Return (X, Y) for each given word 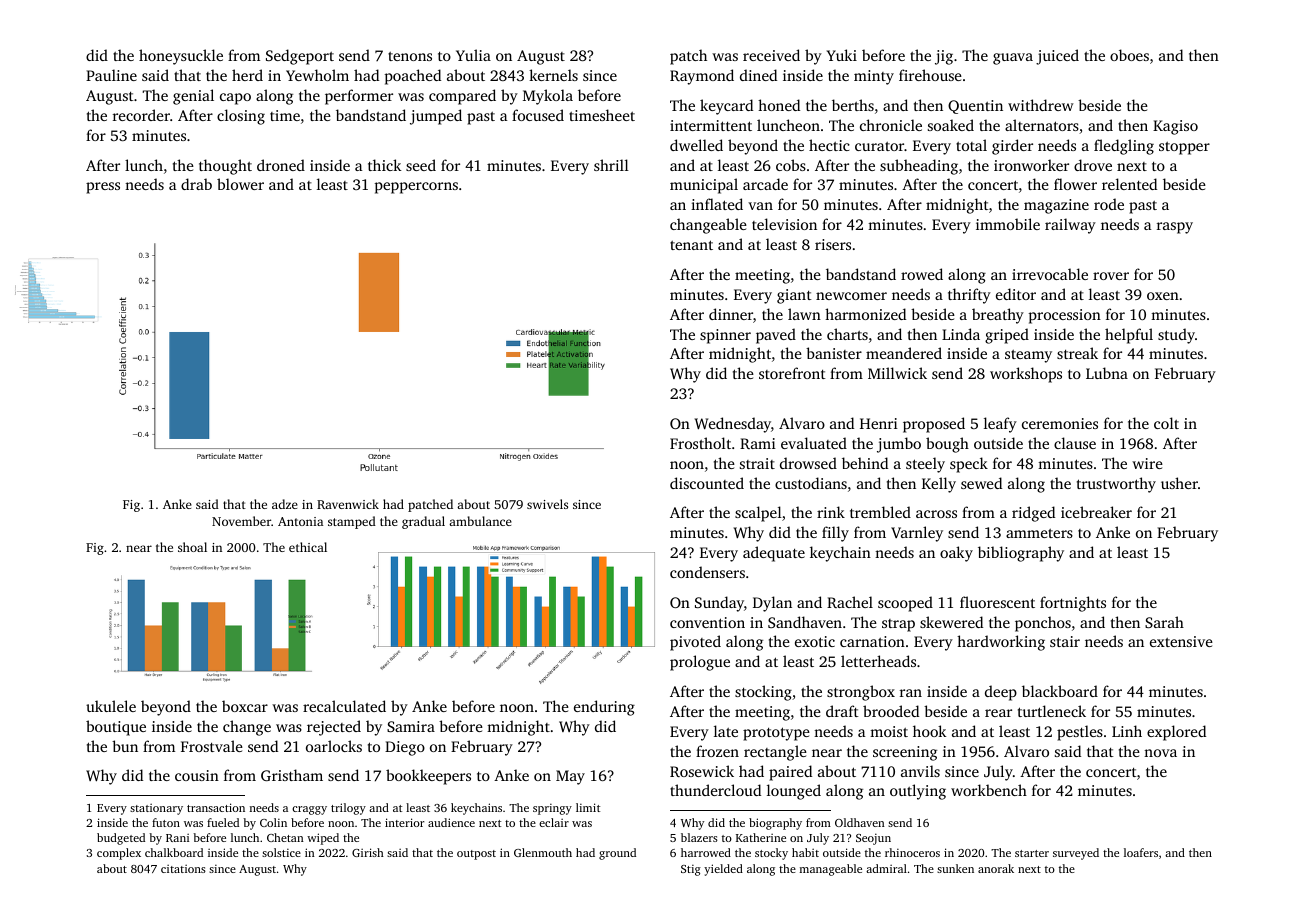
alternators (1042, 125)
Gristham (292, 775)
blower (240, 184)
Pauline (111, 75)
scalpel (758, 514)
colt (1166, 423)
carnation (872, 641)
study (1176, 336)
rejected (334, 728)
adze (285, 504)
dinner (731, 314)
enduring (604, 708)
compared (462, 97)
